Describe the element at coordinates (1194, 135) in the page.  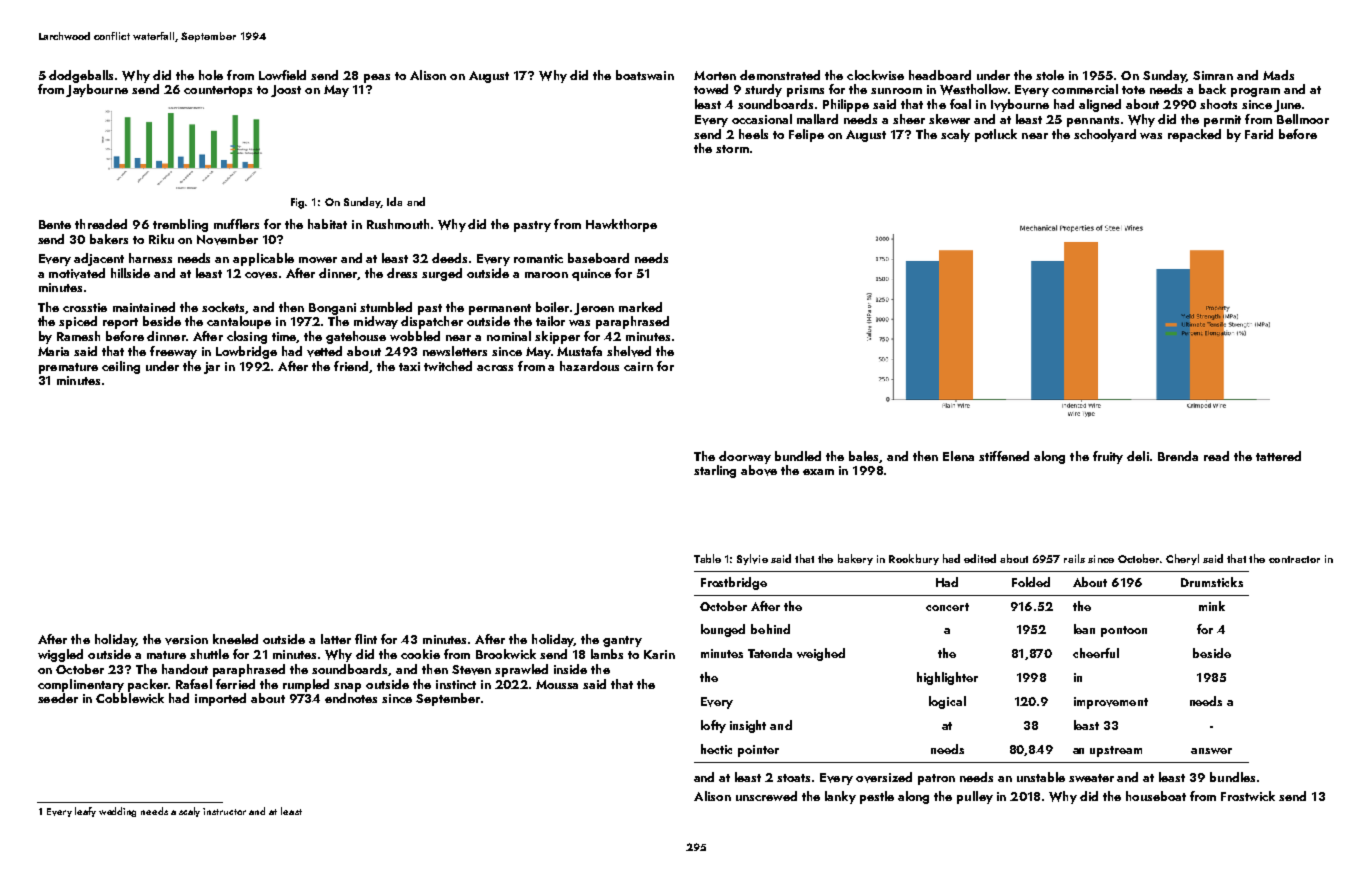
I see `repacked` at that location.
